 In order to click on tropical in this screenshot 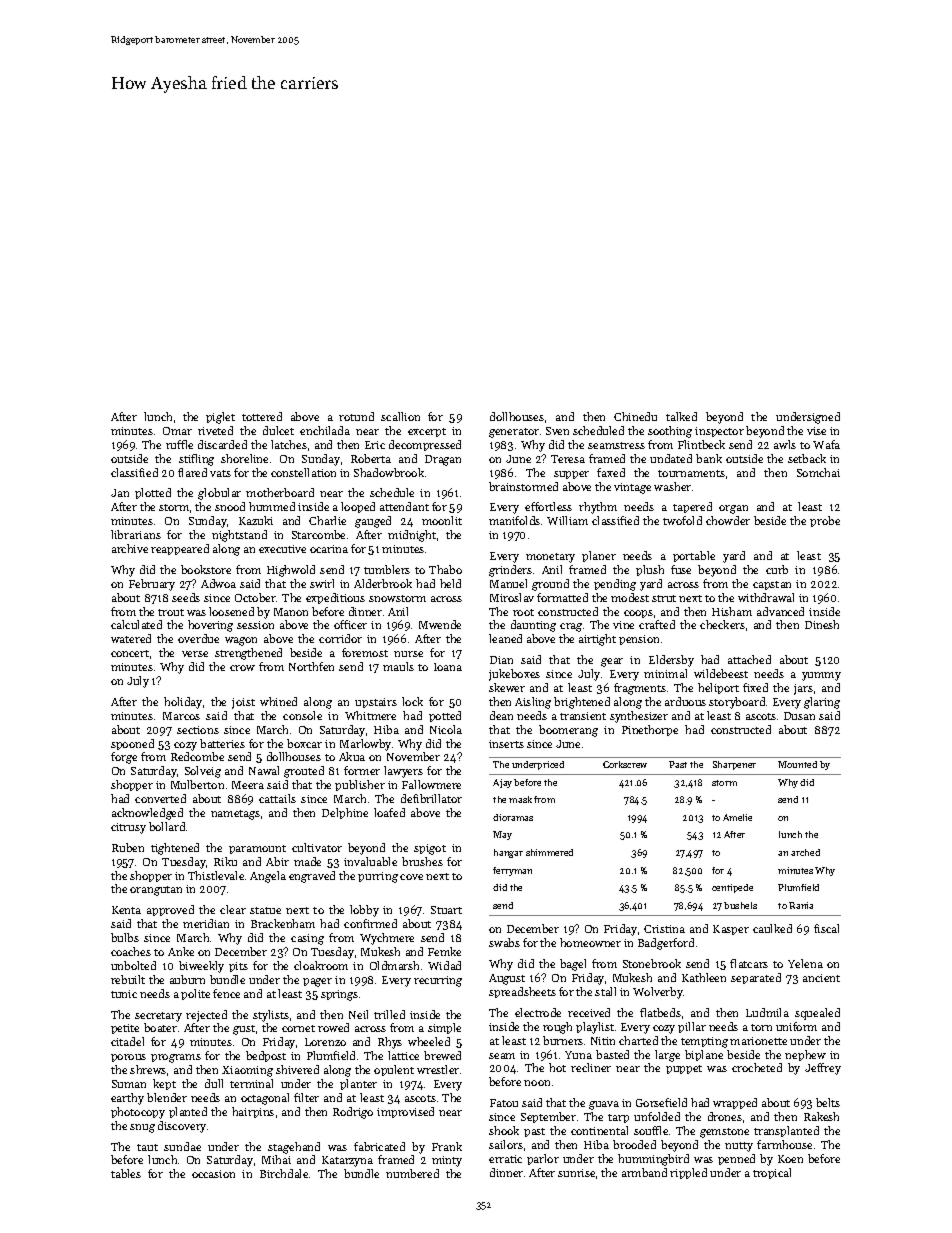, I will do `click(772, 1173)`.
